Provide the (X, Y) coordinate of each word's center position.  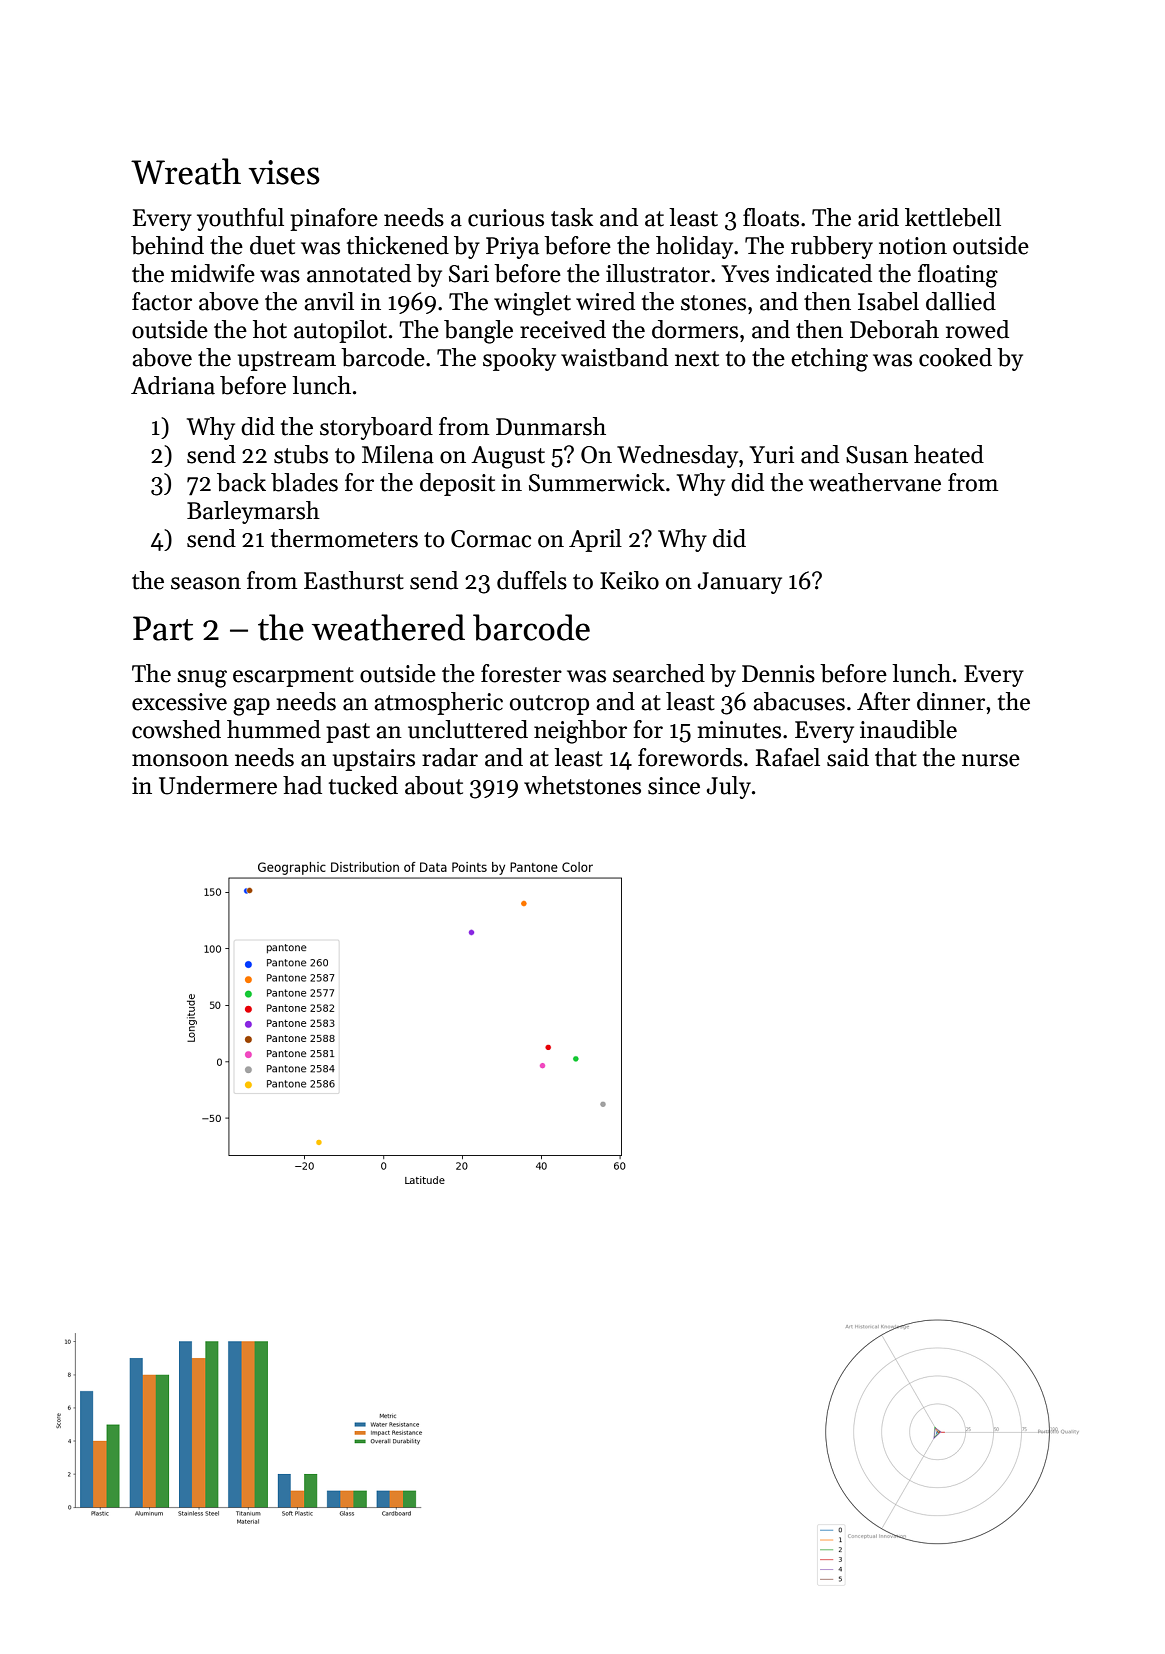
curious (506, 218)
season (206, 583)
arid (878, 217)
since (674, 786)
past (348, 733)
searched (659, 673)
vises (284, 172)
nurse (991, 760)
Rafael (788, 757)
